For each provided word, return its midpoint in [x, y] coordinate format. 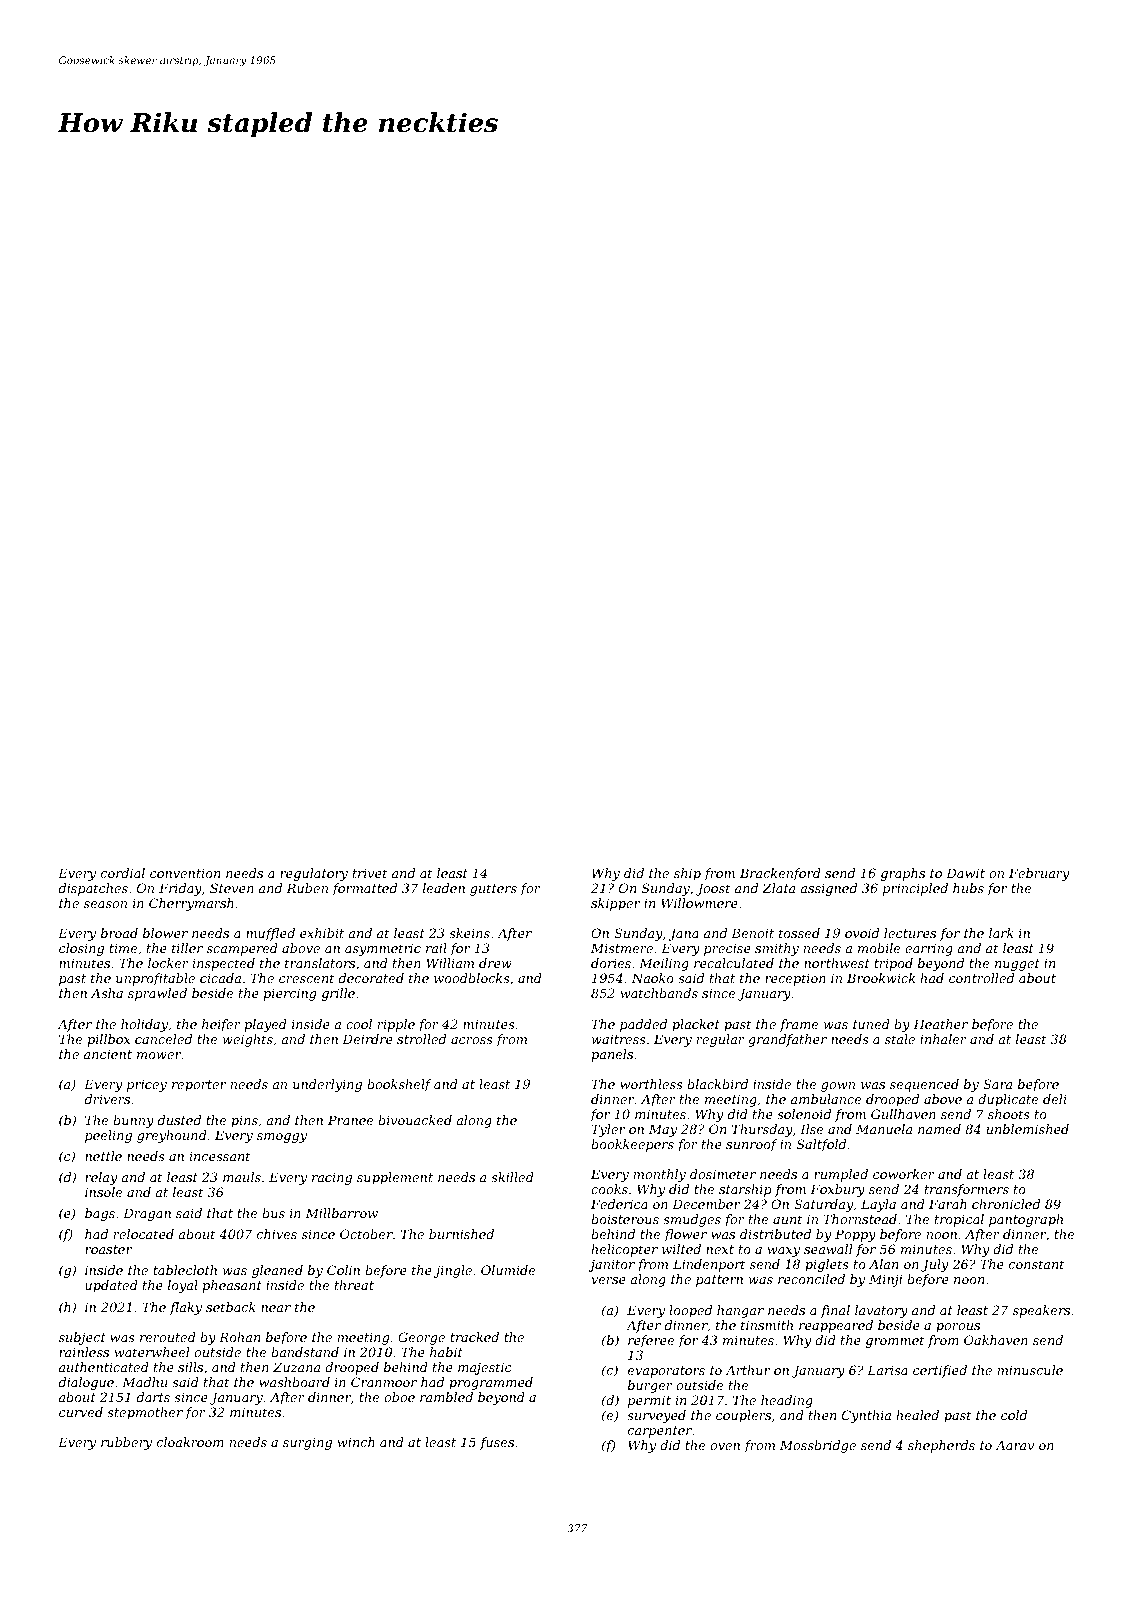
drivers [107, 1099]
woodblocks [472, 978]
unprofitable [155, 979]
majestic [485, 1368]
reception [795, 980]
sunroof [752, 1145]
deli [1055, 1099]
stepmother [145, 1413]
